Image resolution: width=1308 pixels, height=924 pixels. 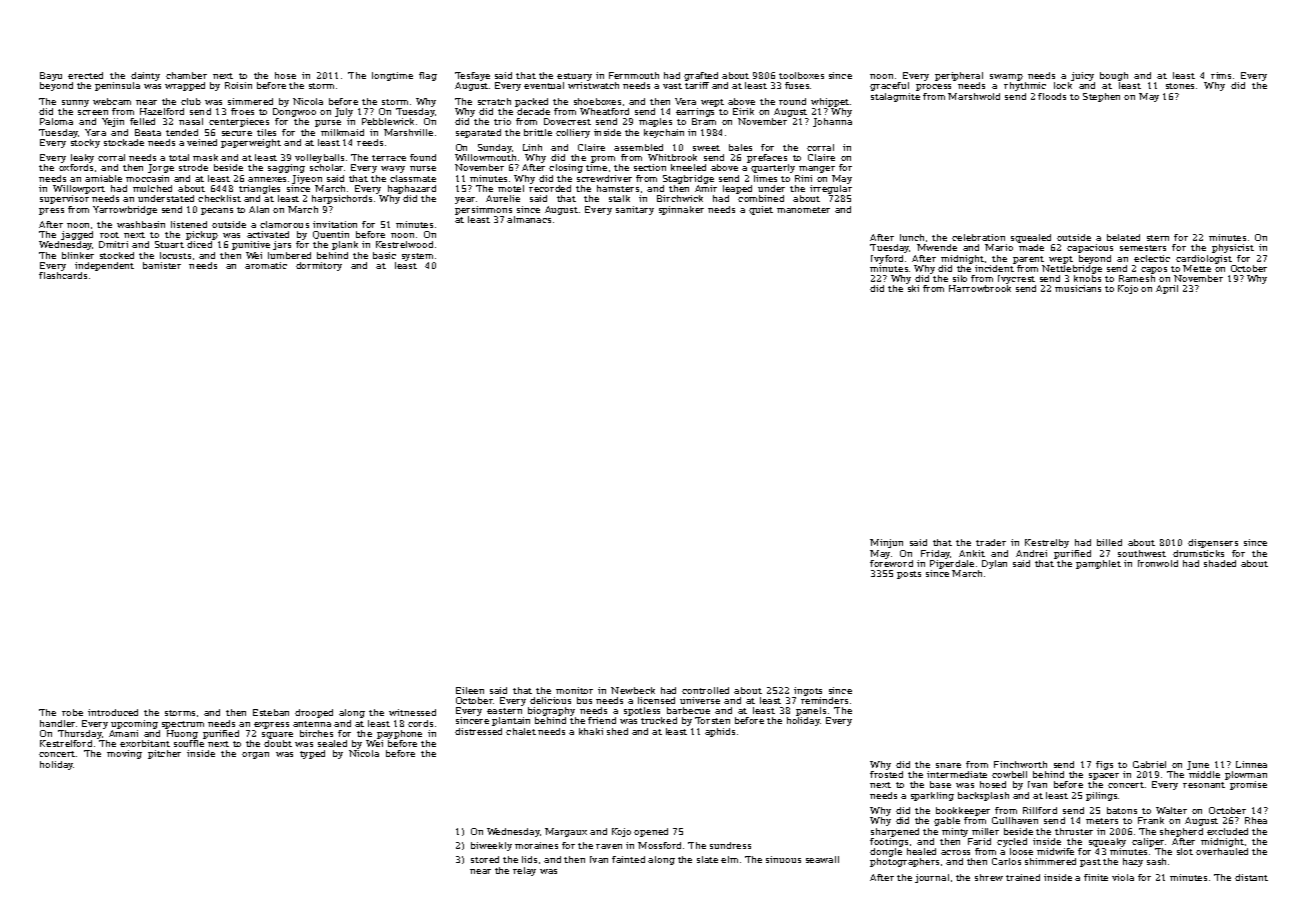 What do you see at coordinates (948, 765) in the image?
I see `snare` at bounding box center [948, 765].
